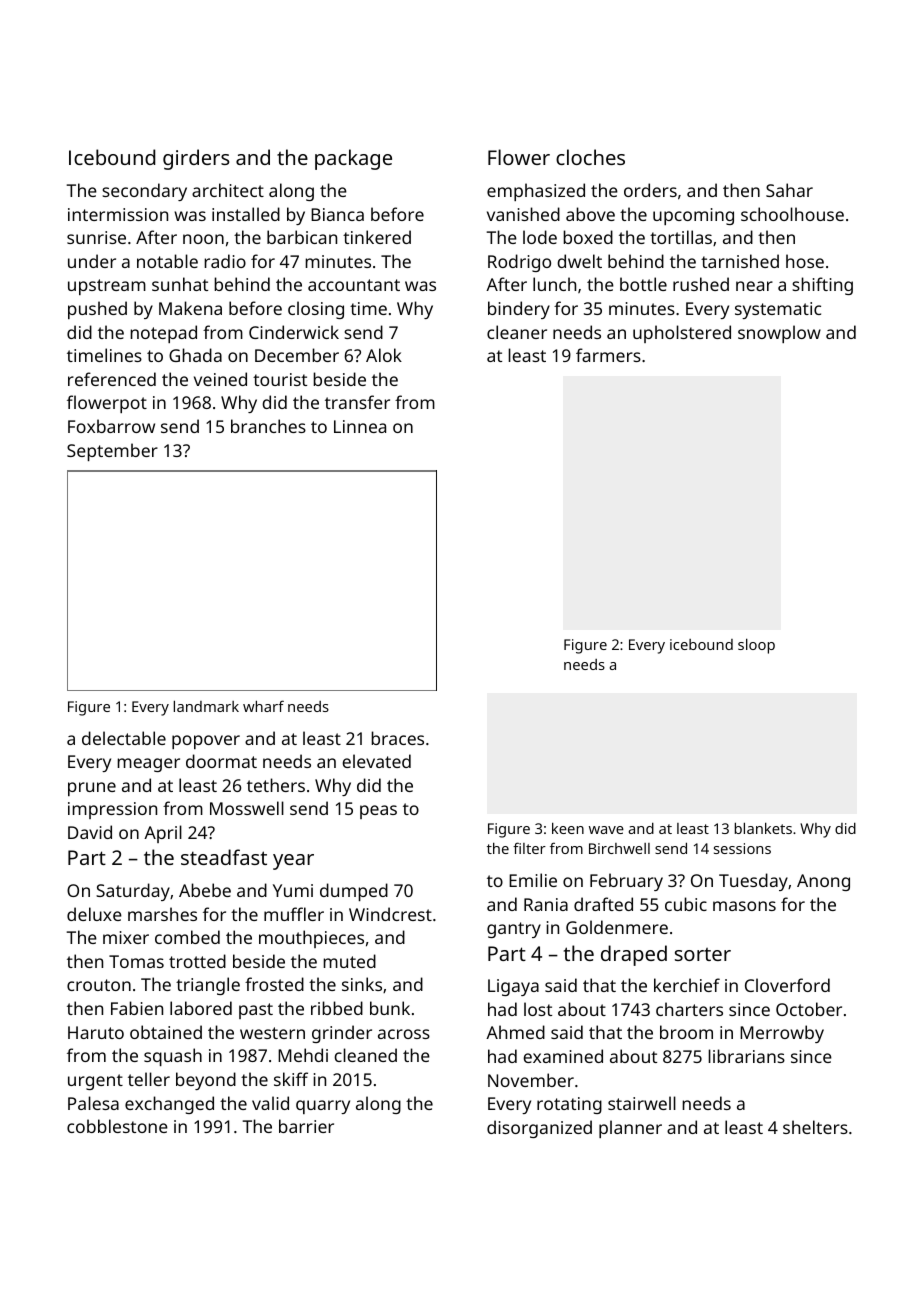 The image size is (924, 1311). What do you see at coordinates (117, 1126) in the screenshot?
I see `cobblestone` at bounding box center [117, 1126].
